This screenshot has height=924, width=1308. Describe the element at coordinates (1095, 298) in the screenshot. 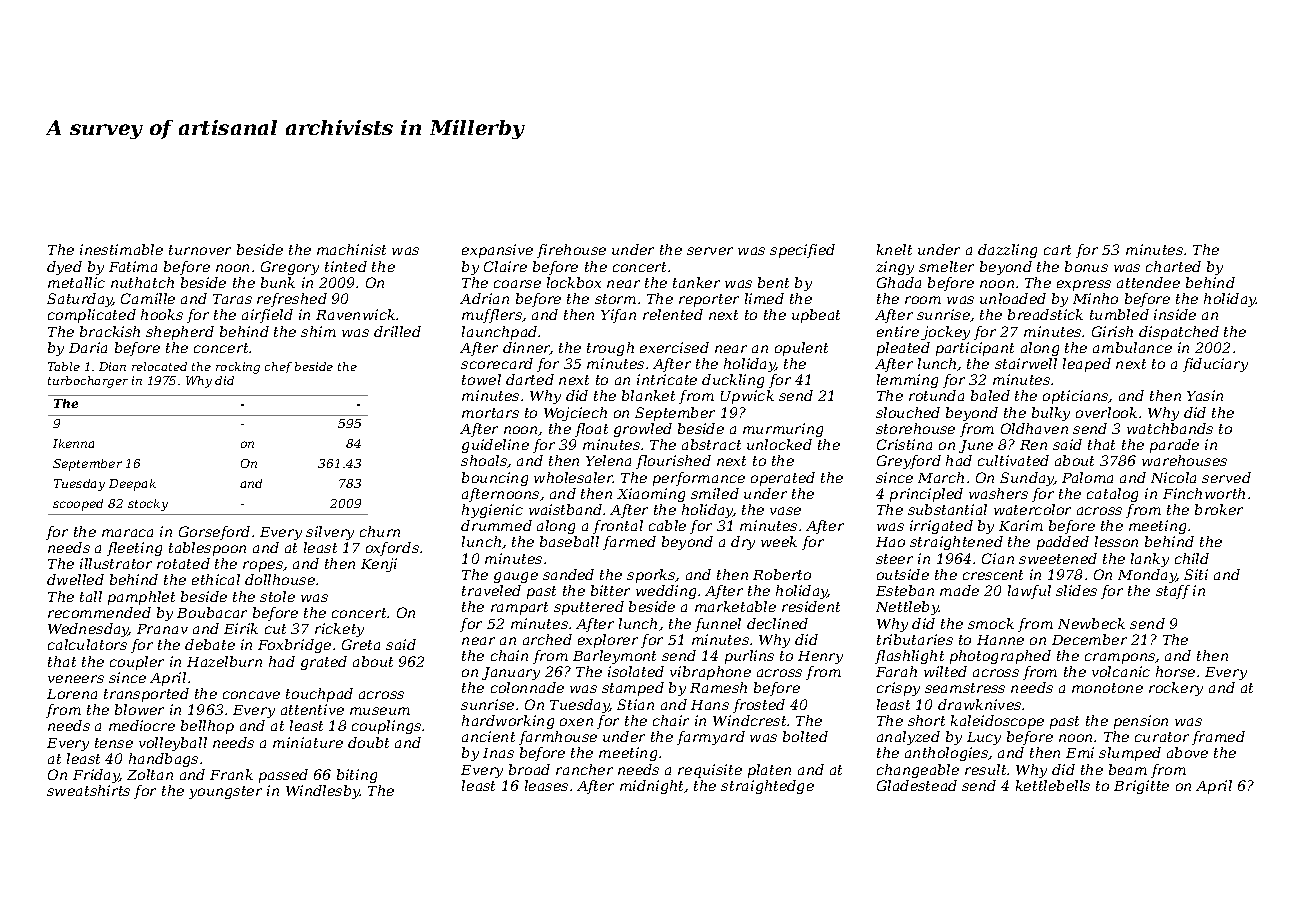

I see `Minho` at that location.
